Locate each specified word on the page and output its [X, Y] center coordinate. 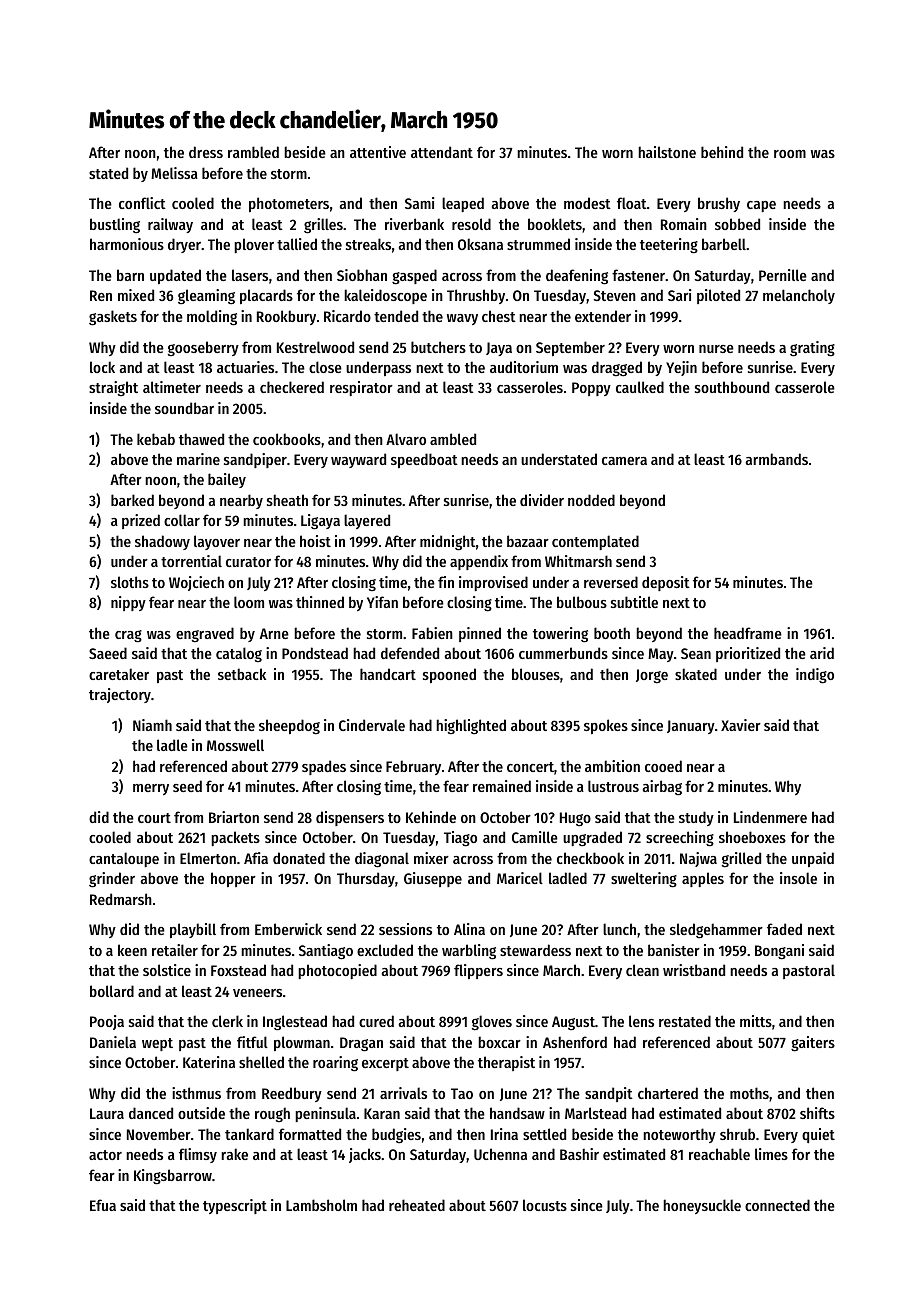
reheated [417, 1205]
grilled [741, 860]
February [413, 767]
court [154, 818]
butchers [438, 347]
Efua [103, 1205]
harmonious [127, 244]
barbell [724, 244]
